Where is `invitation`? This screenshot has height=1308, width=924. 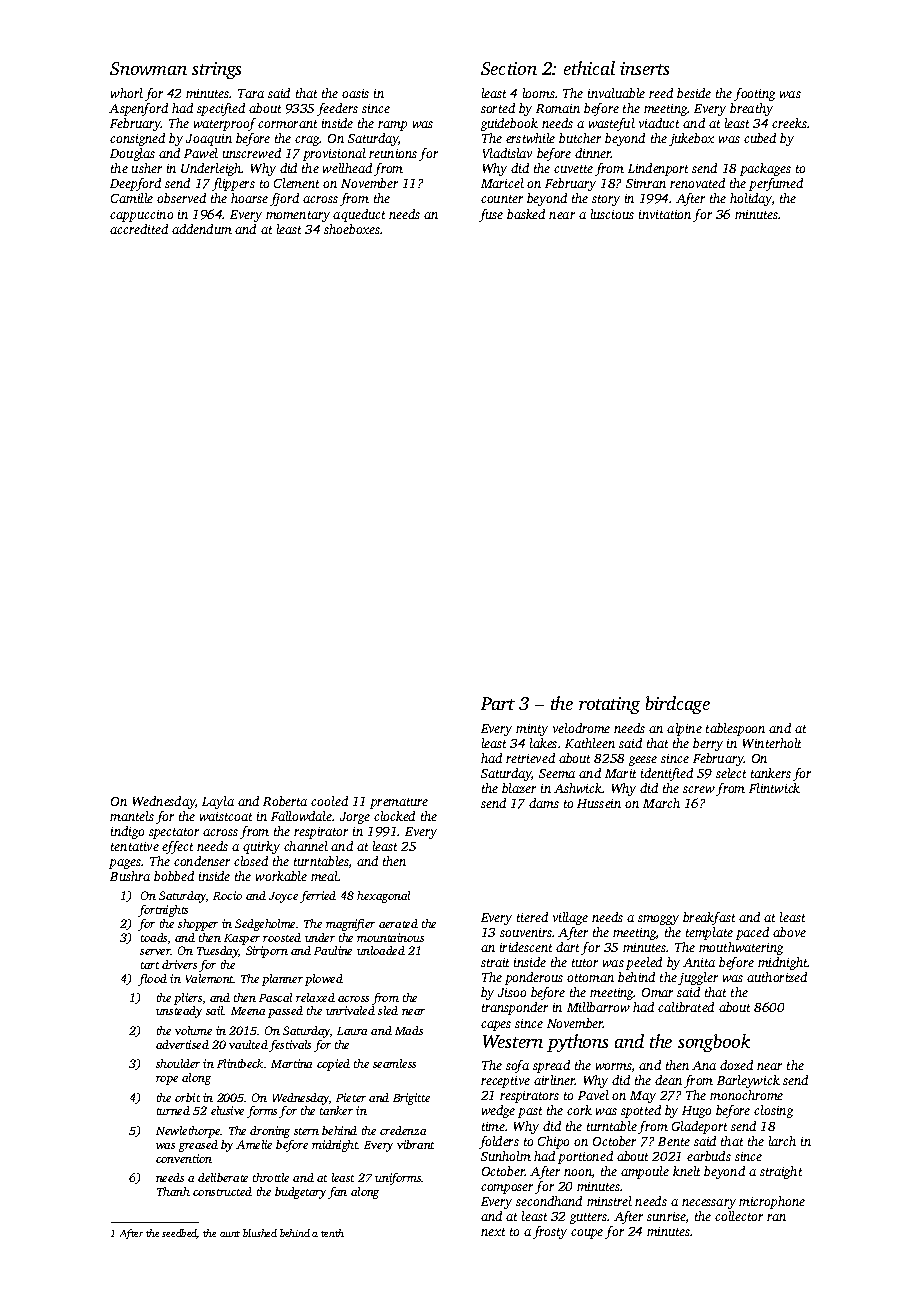 invitation is located at coordinates (665, 214).
